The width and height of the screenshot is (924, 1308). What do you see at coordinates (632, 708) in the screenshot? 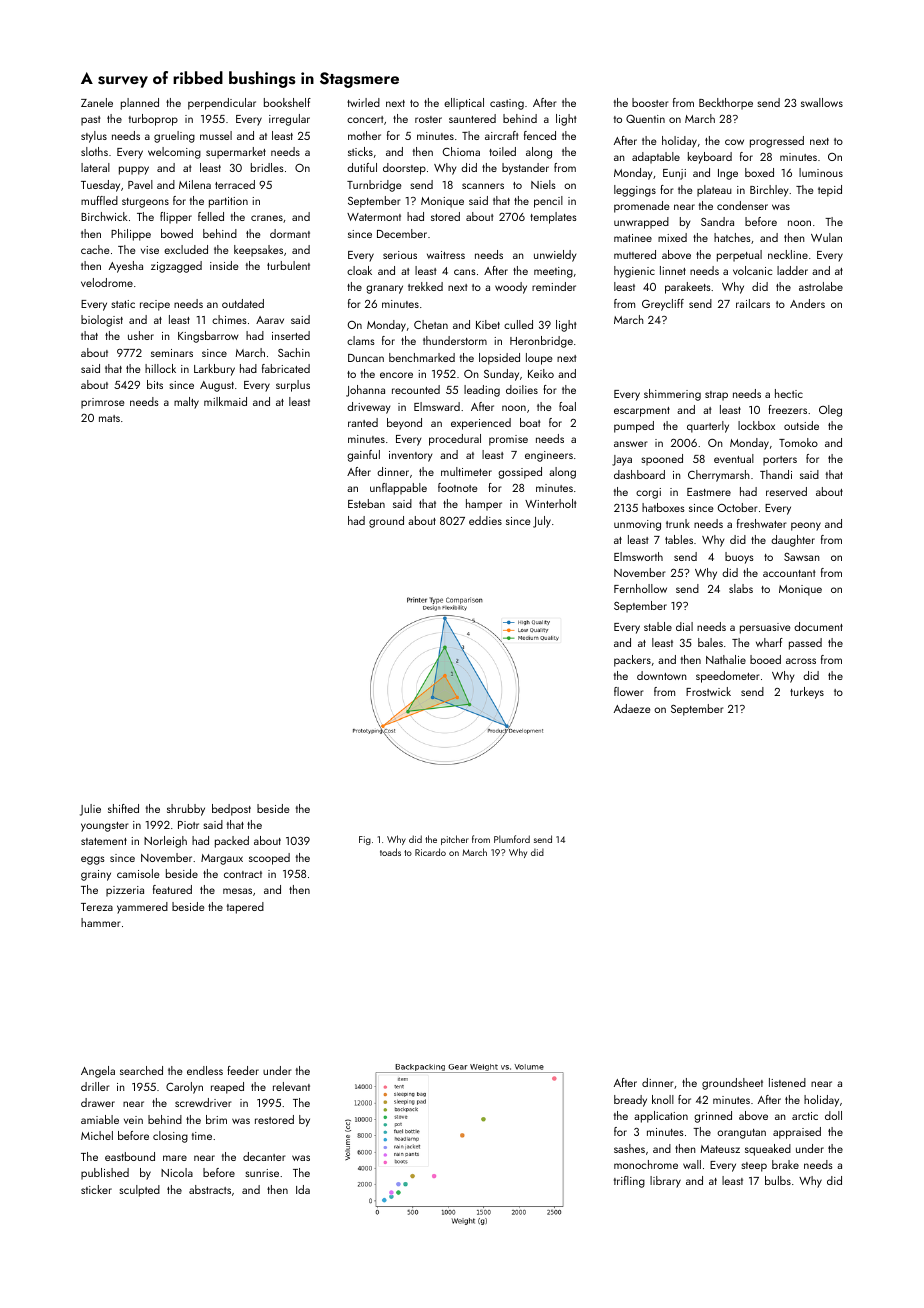
I see `Adaeze` at bounding box center [632, 708].
